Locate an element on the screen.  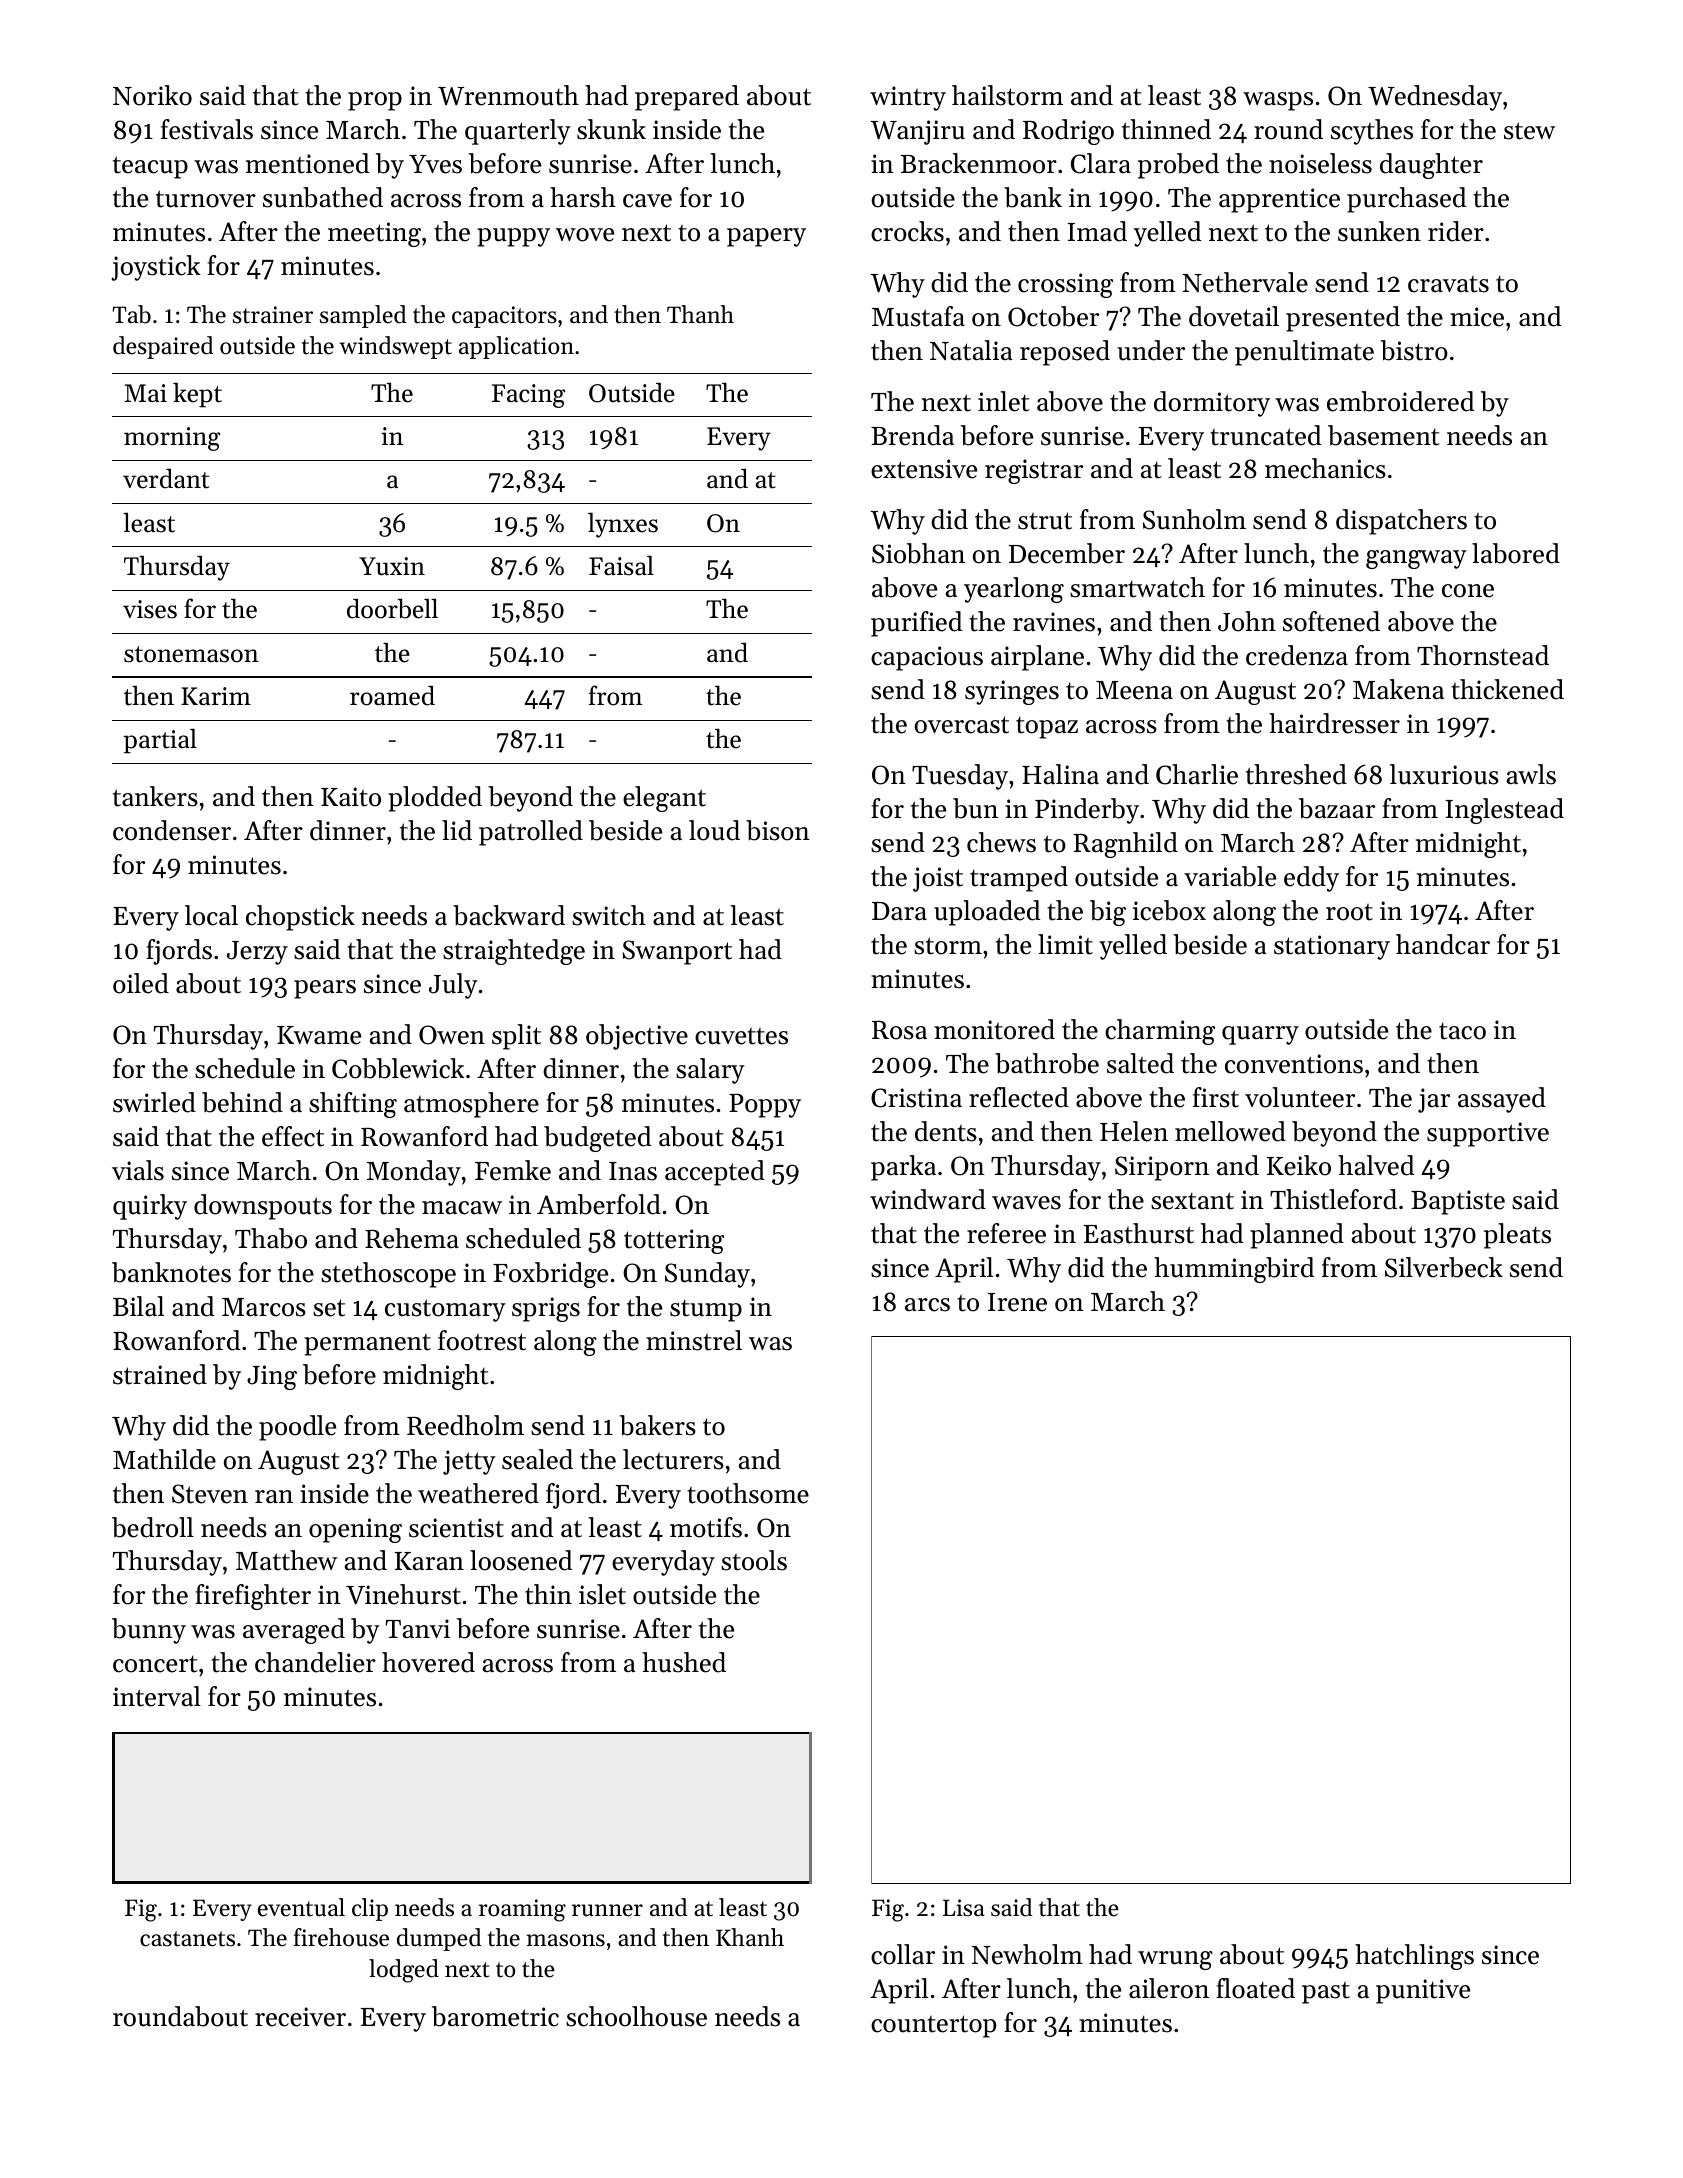
Bilal is located at coordinates (138, 1306).
